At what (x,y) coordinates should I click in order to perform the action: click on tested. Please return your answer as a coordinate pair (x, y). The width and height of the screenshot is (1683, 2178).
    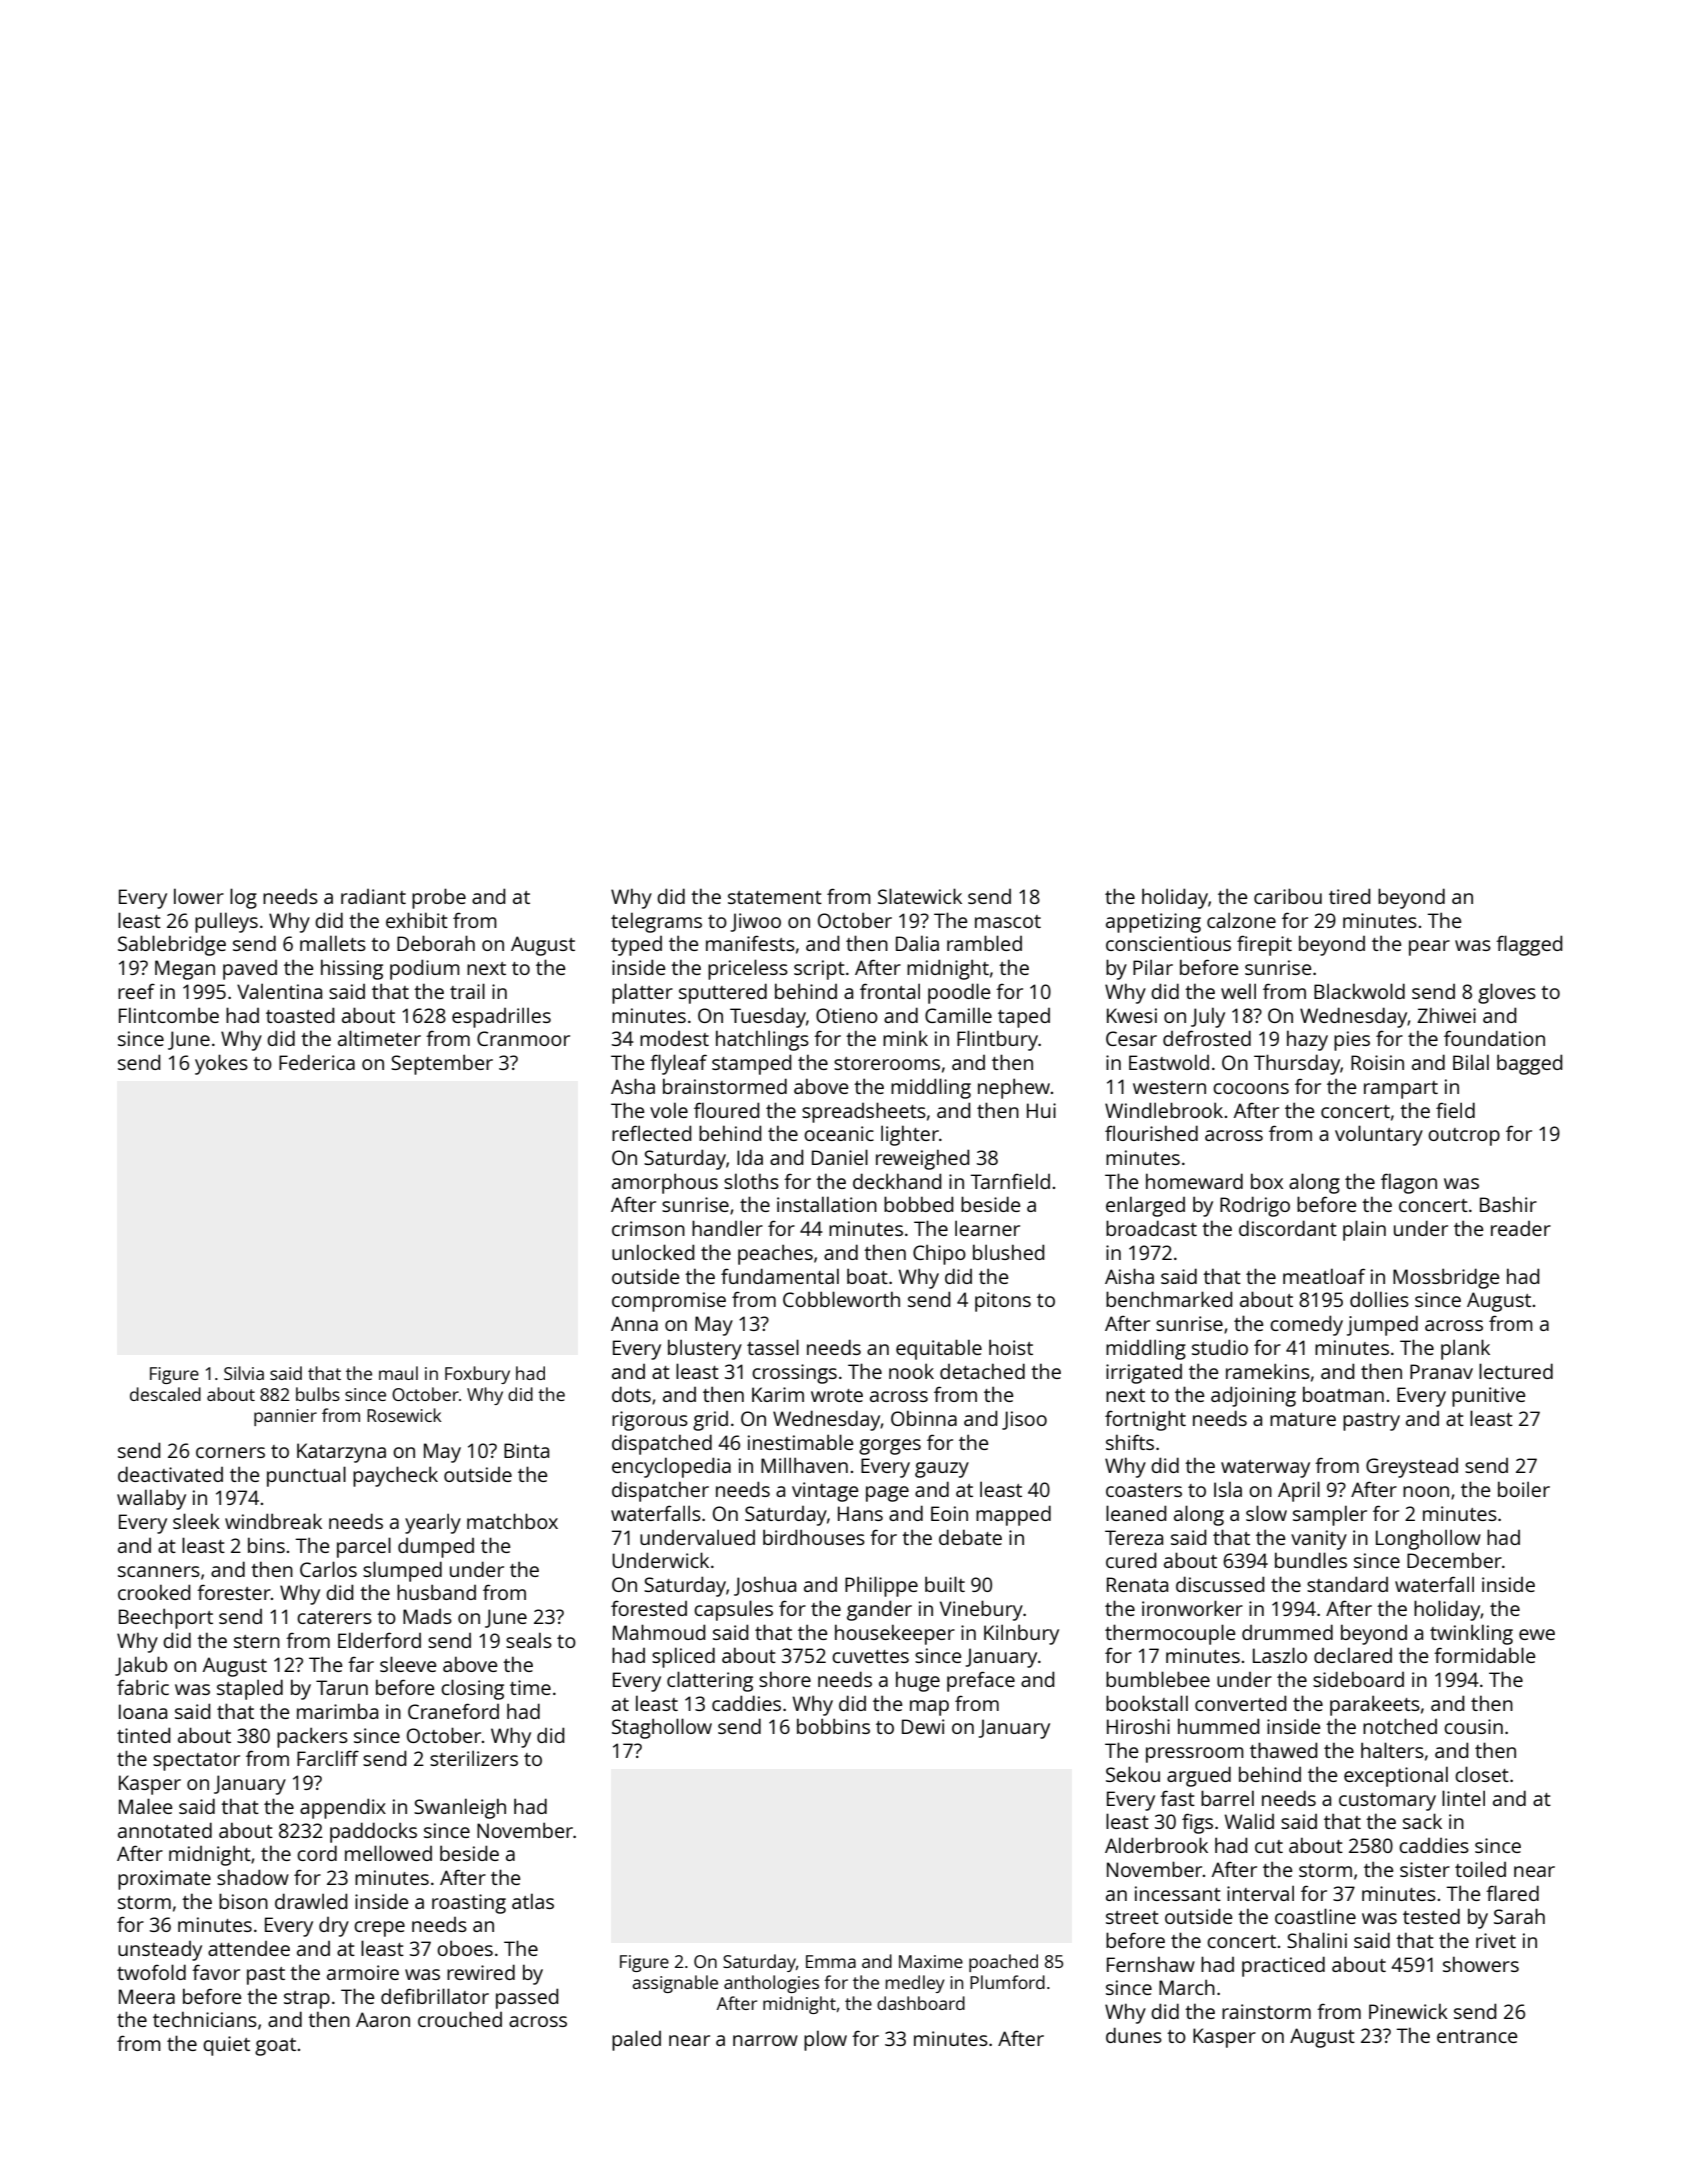
    Looking at the image, I should click on (1431, 1916).
